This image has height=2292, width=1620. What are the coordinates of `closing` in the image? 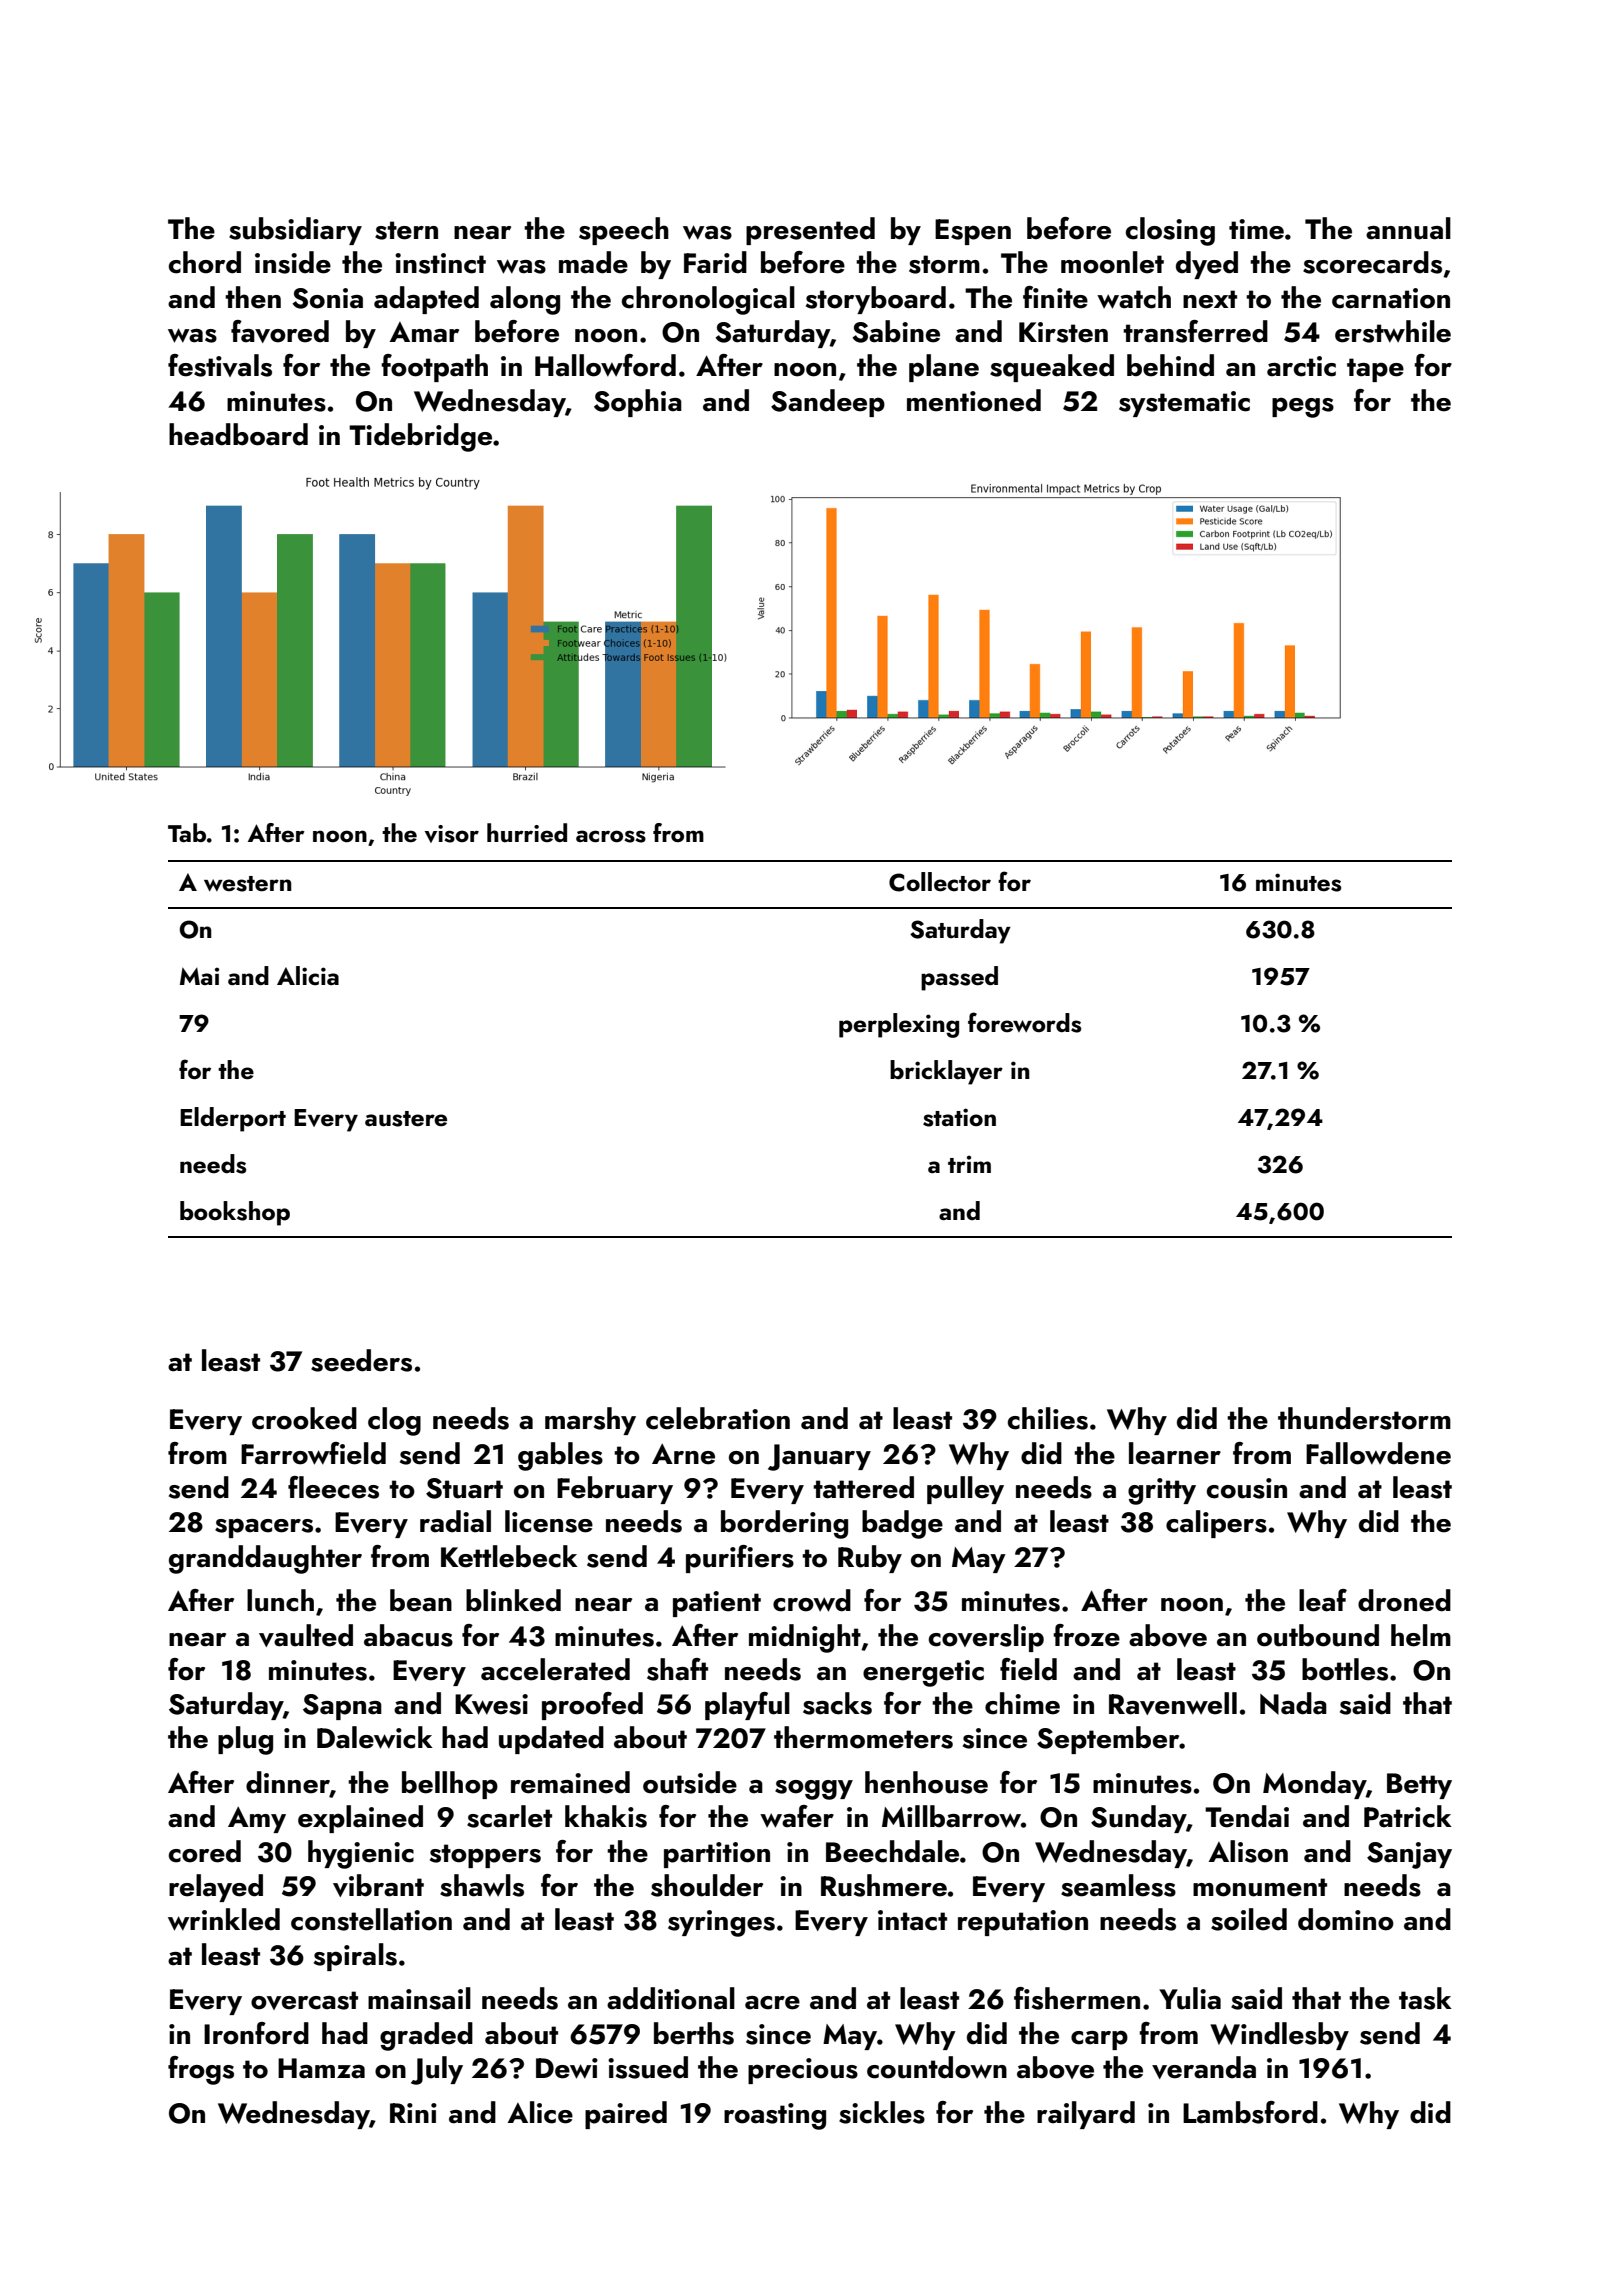 It's located at (1170, 231).
